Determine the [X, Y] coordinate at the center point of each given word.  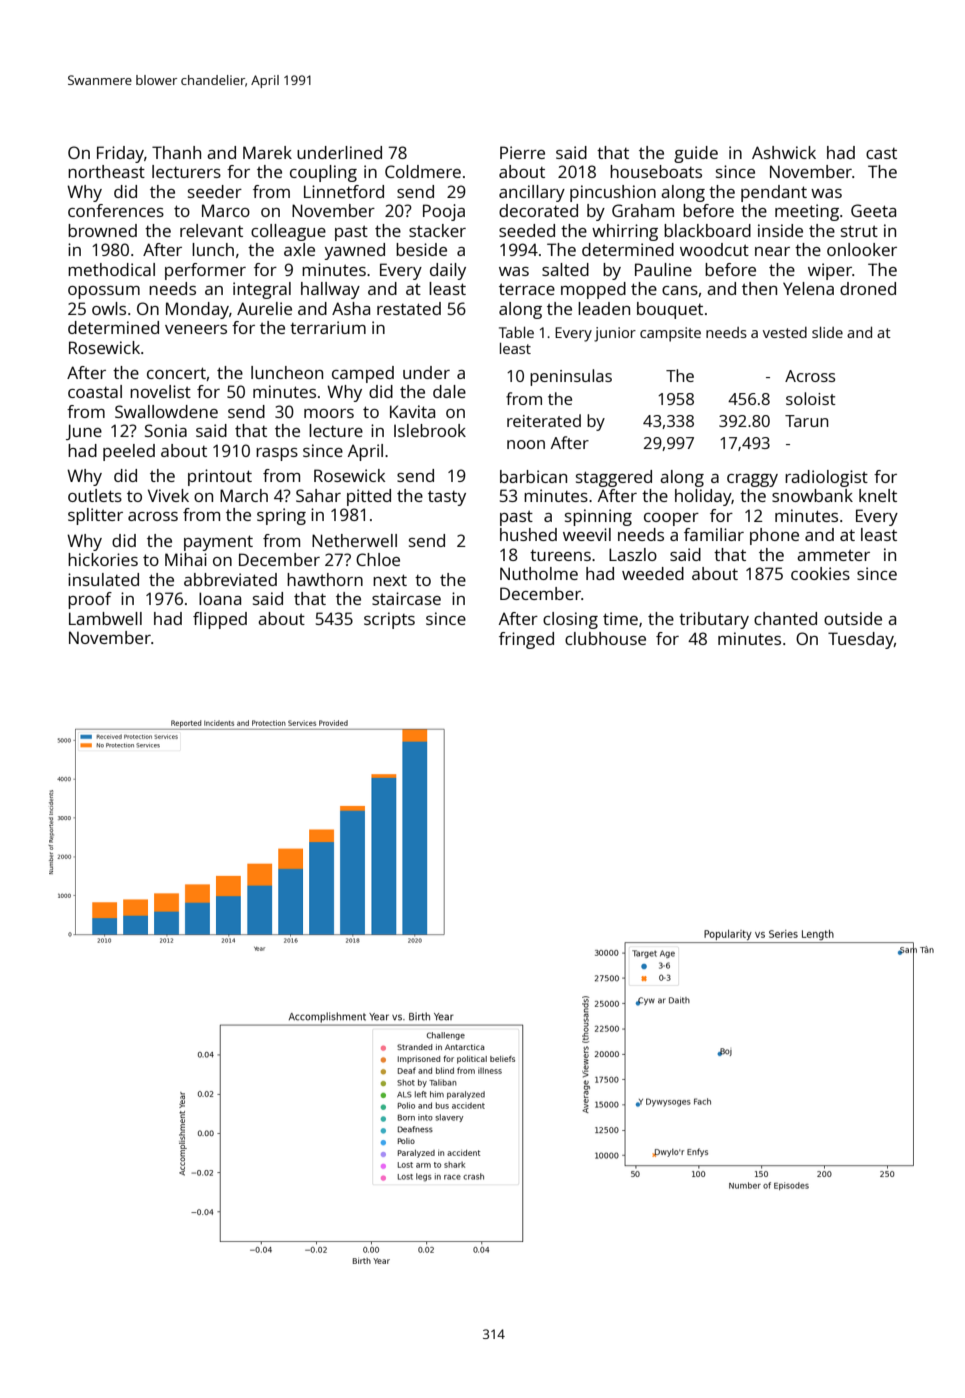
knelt [878, 495]
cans [680, 290]
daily [448, 271]
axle [299, 249]
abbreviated [230, 579]
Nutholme [539, 573]
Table [516, 332]
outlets [95, 495]
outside [853, 618]
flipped [220, 620]
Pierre [522, 152]
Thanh [176, 152]
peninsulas [571, 377]
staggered [614, 478]
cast [881, 153]
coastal [95, 391]
